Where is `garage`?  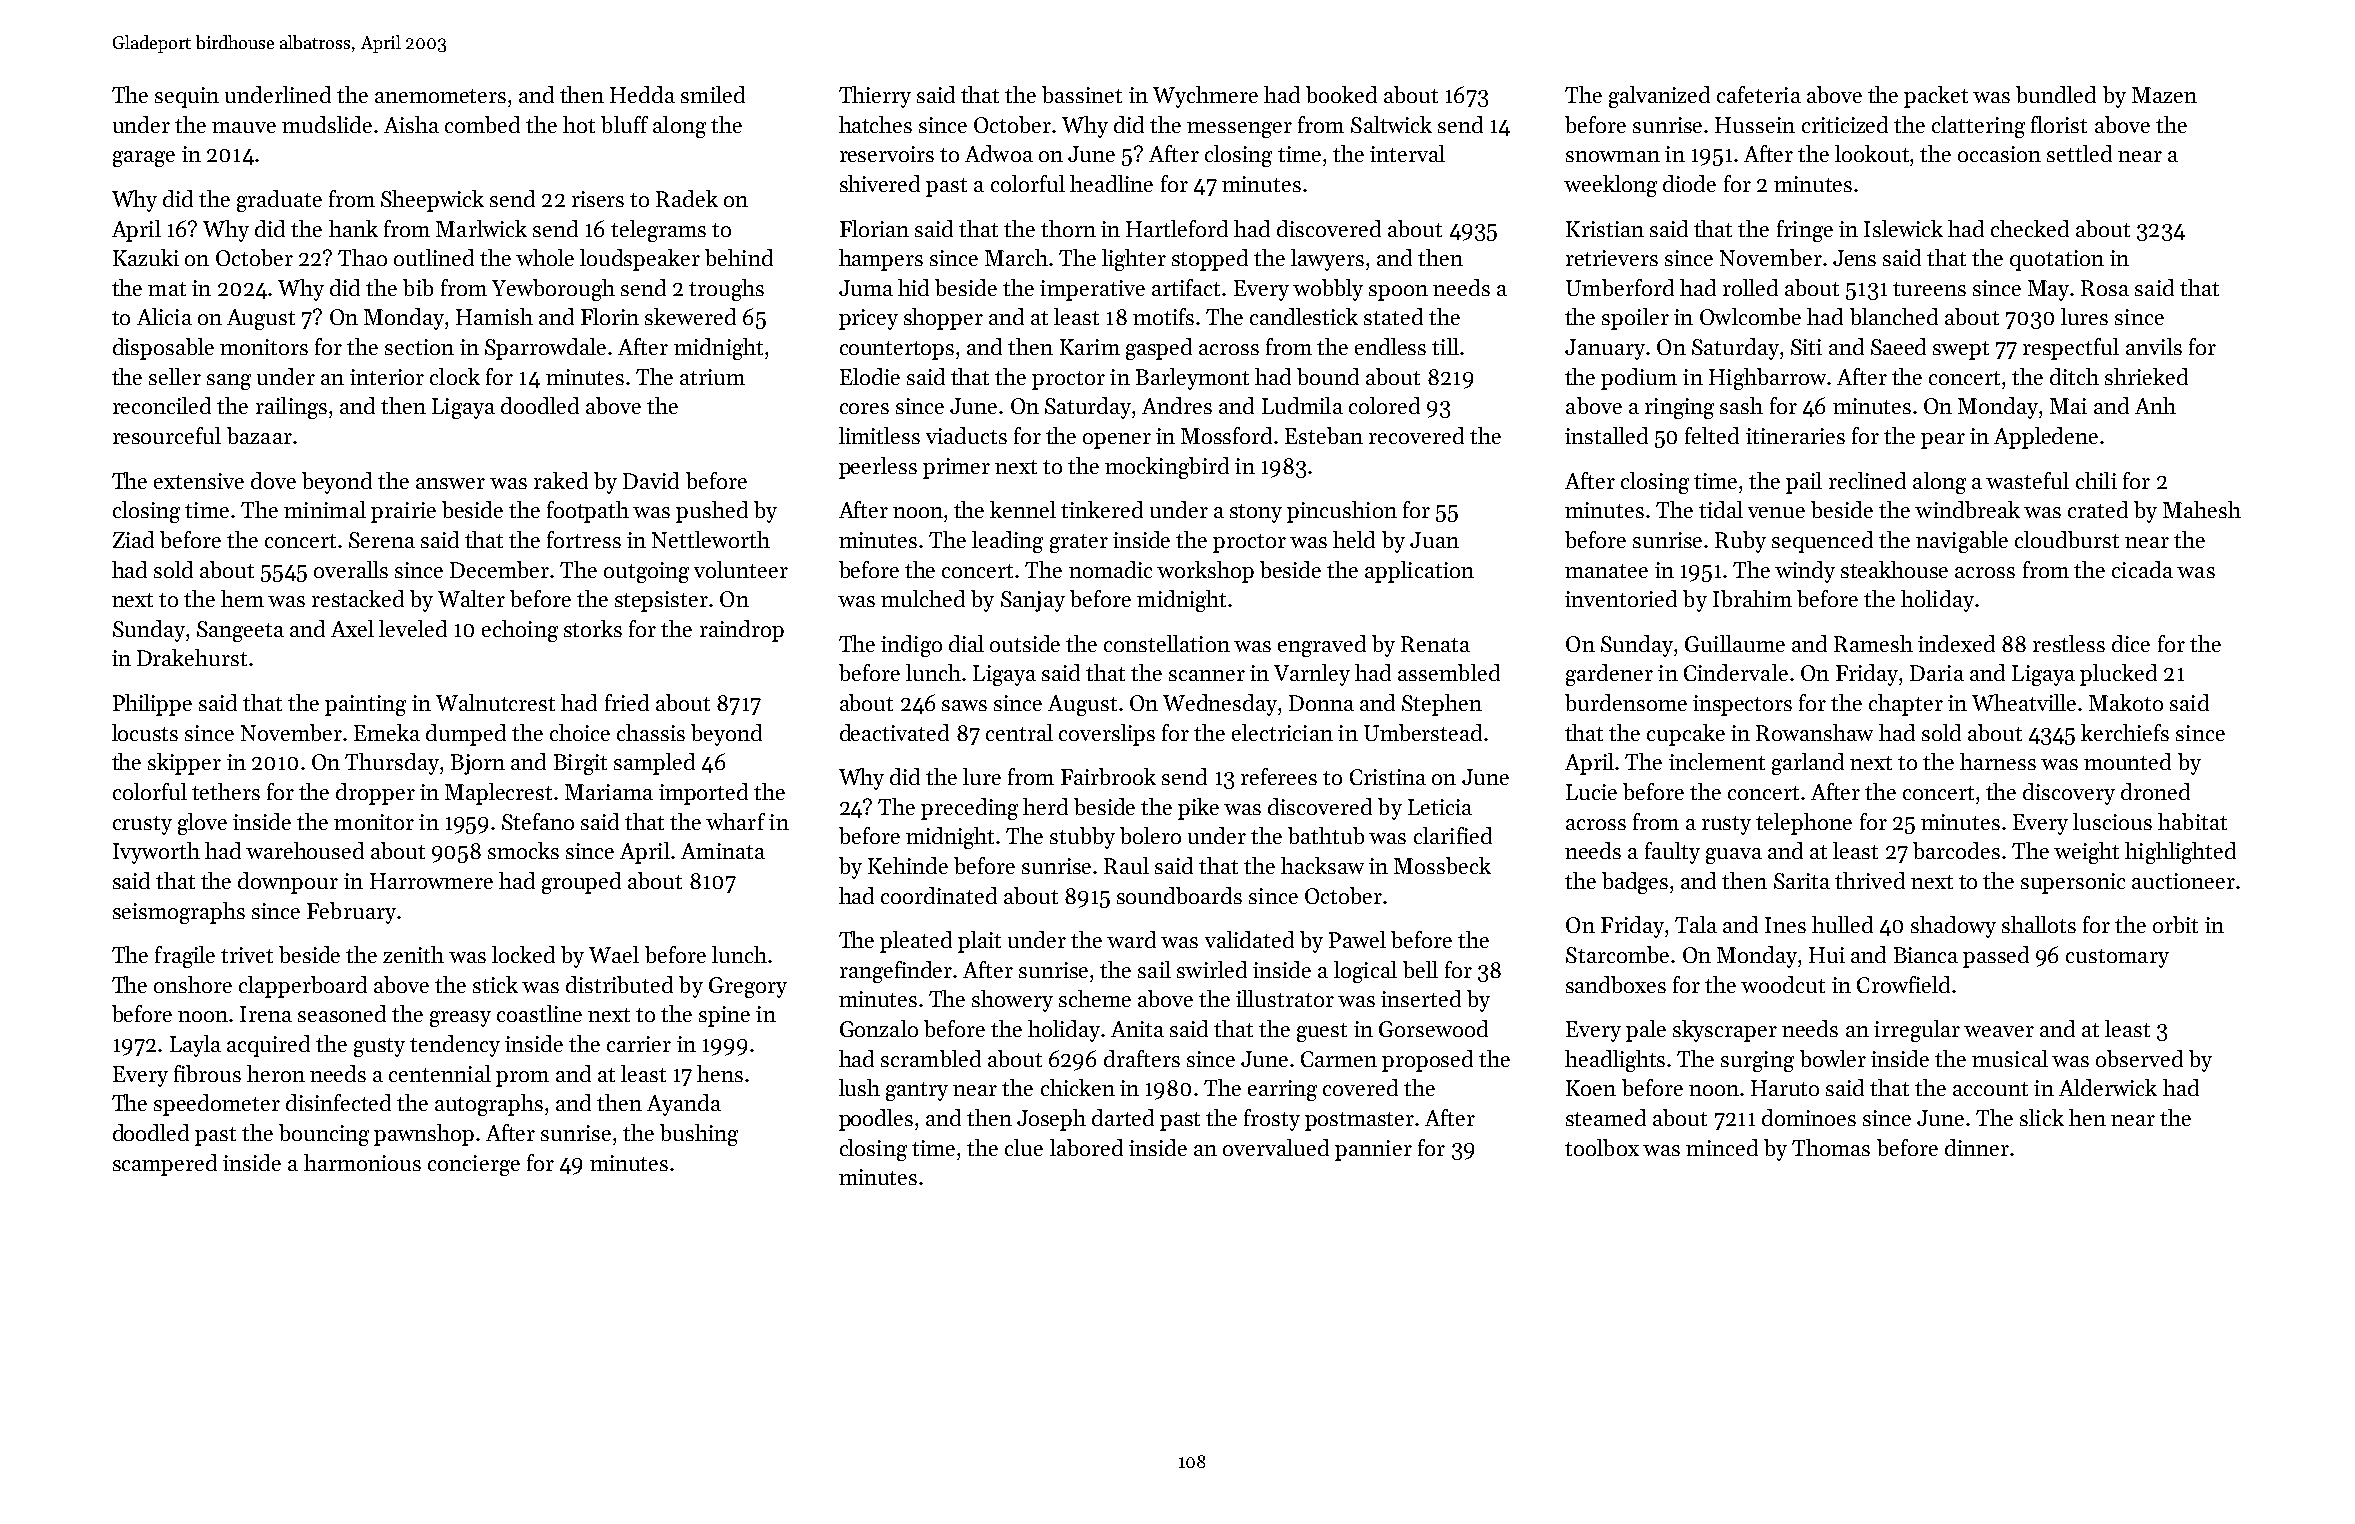 garage is located at coordinates (144, 159).
